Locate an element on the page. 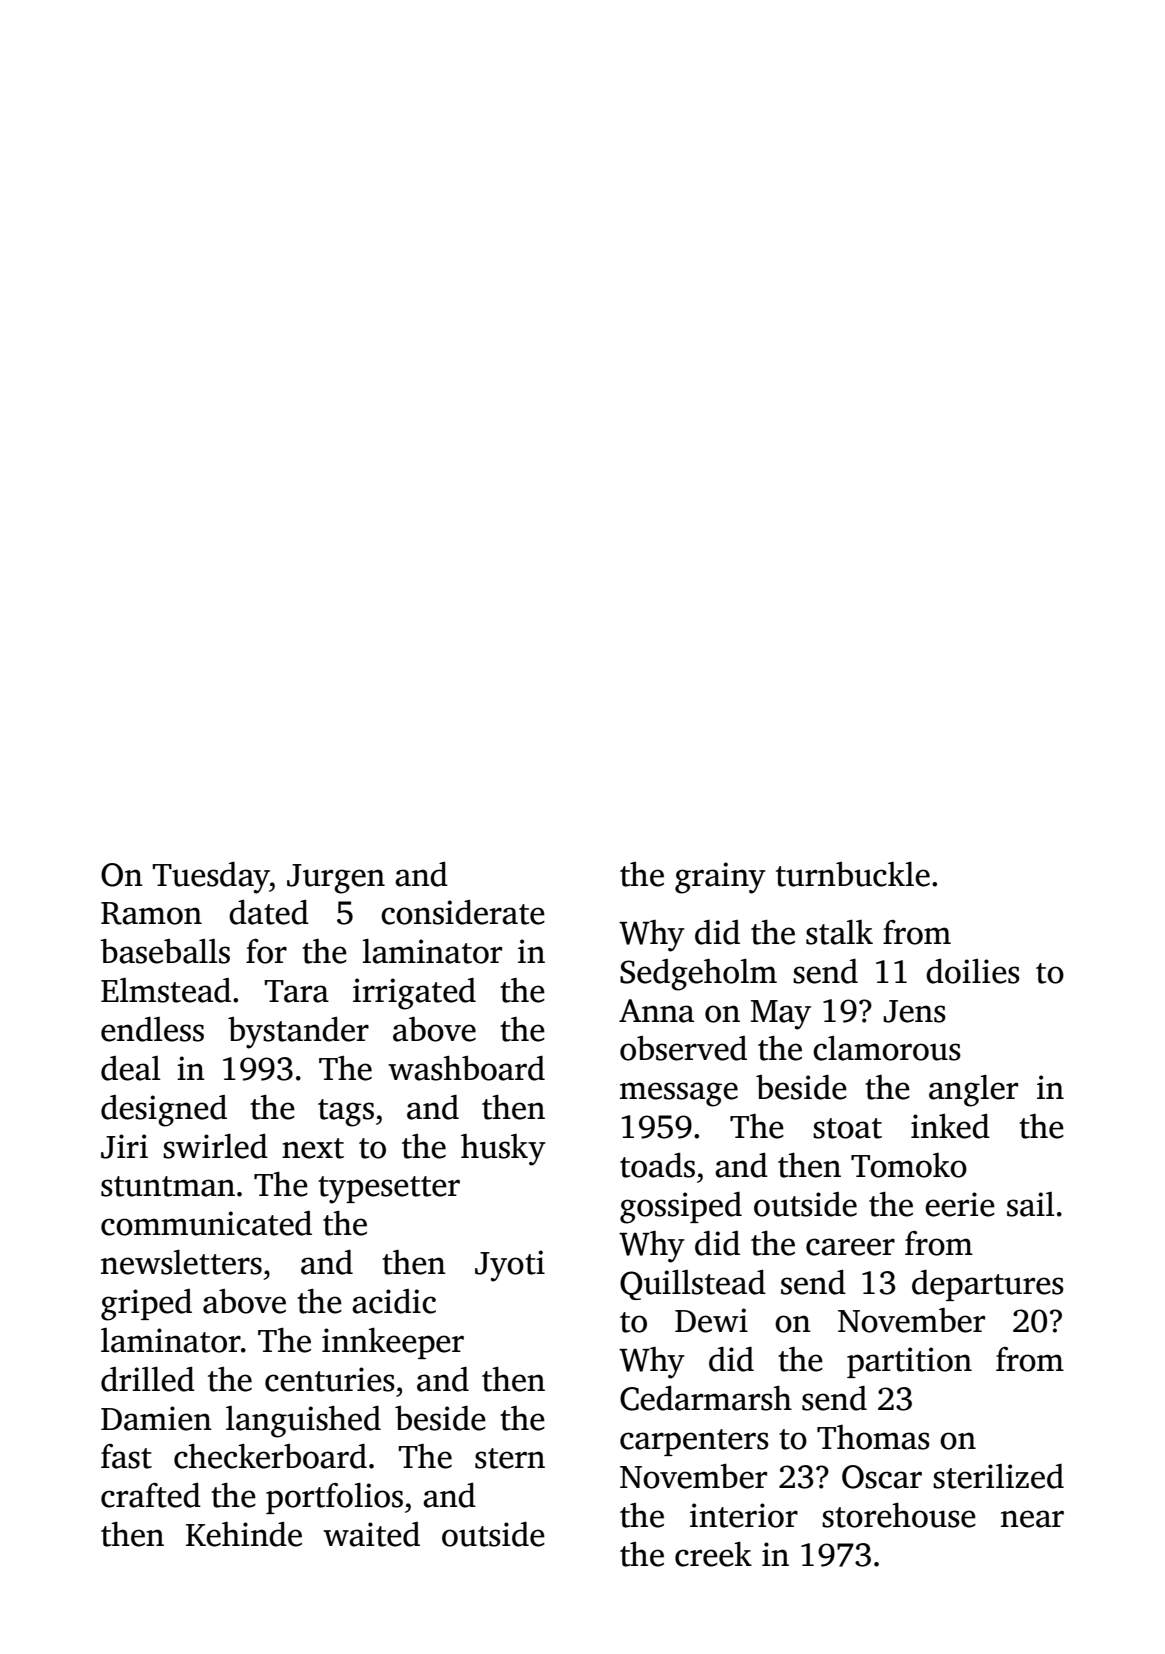 This document has width=1165, height=1654. Sedgeholm is located at coordinates (698, 974).
